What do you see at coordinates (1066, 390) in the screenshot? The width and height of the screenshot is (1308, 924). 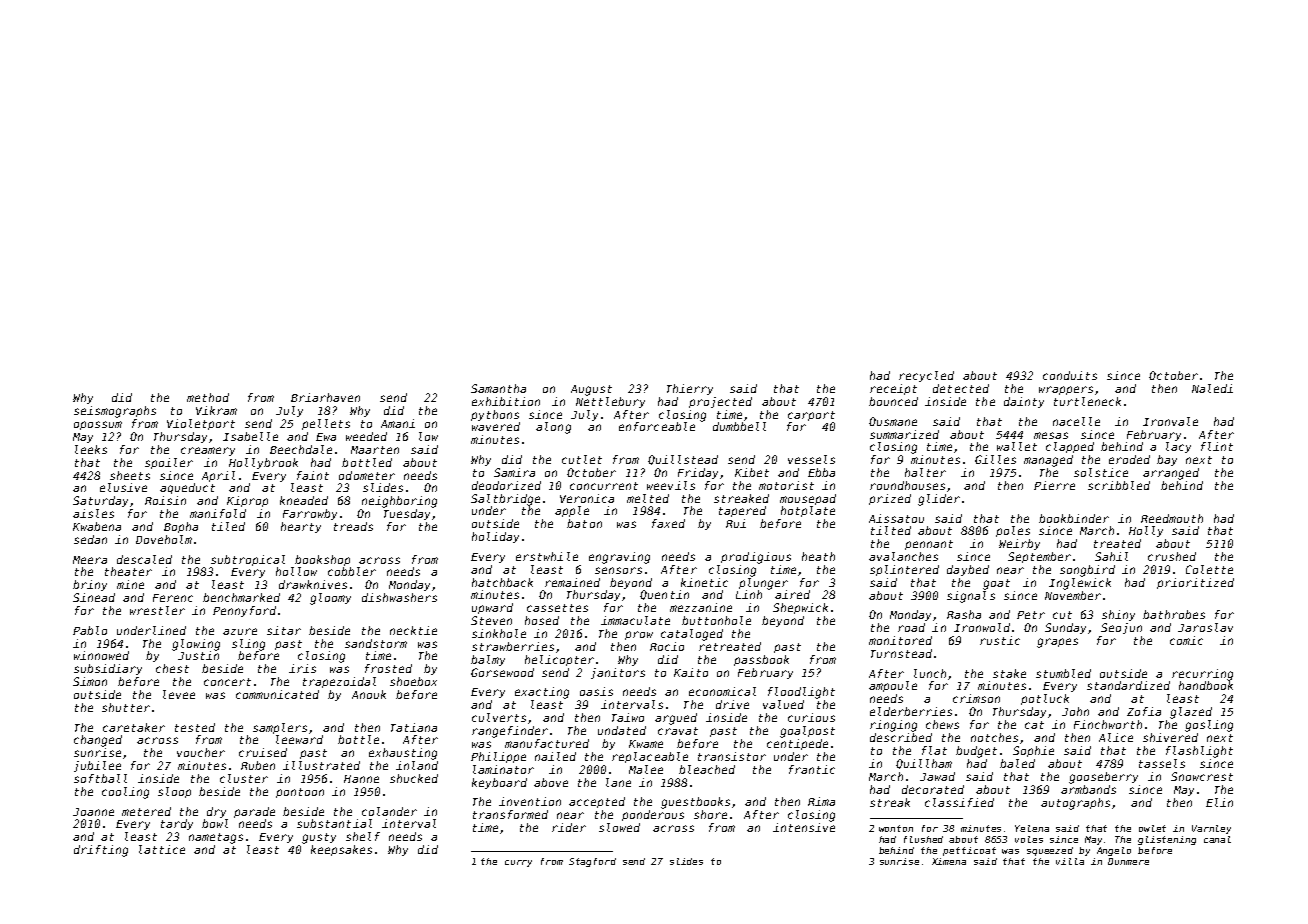 I see `wrappers` at bounding box center [1066, 390].
